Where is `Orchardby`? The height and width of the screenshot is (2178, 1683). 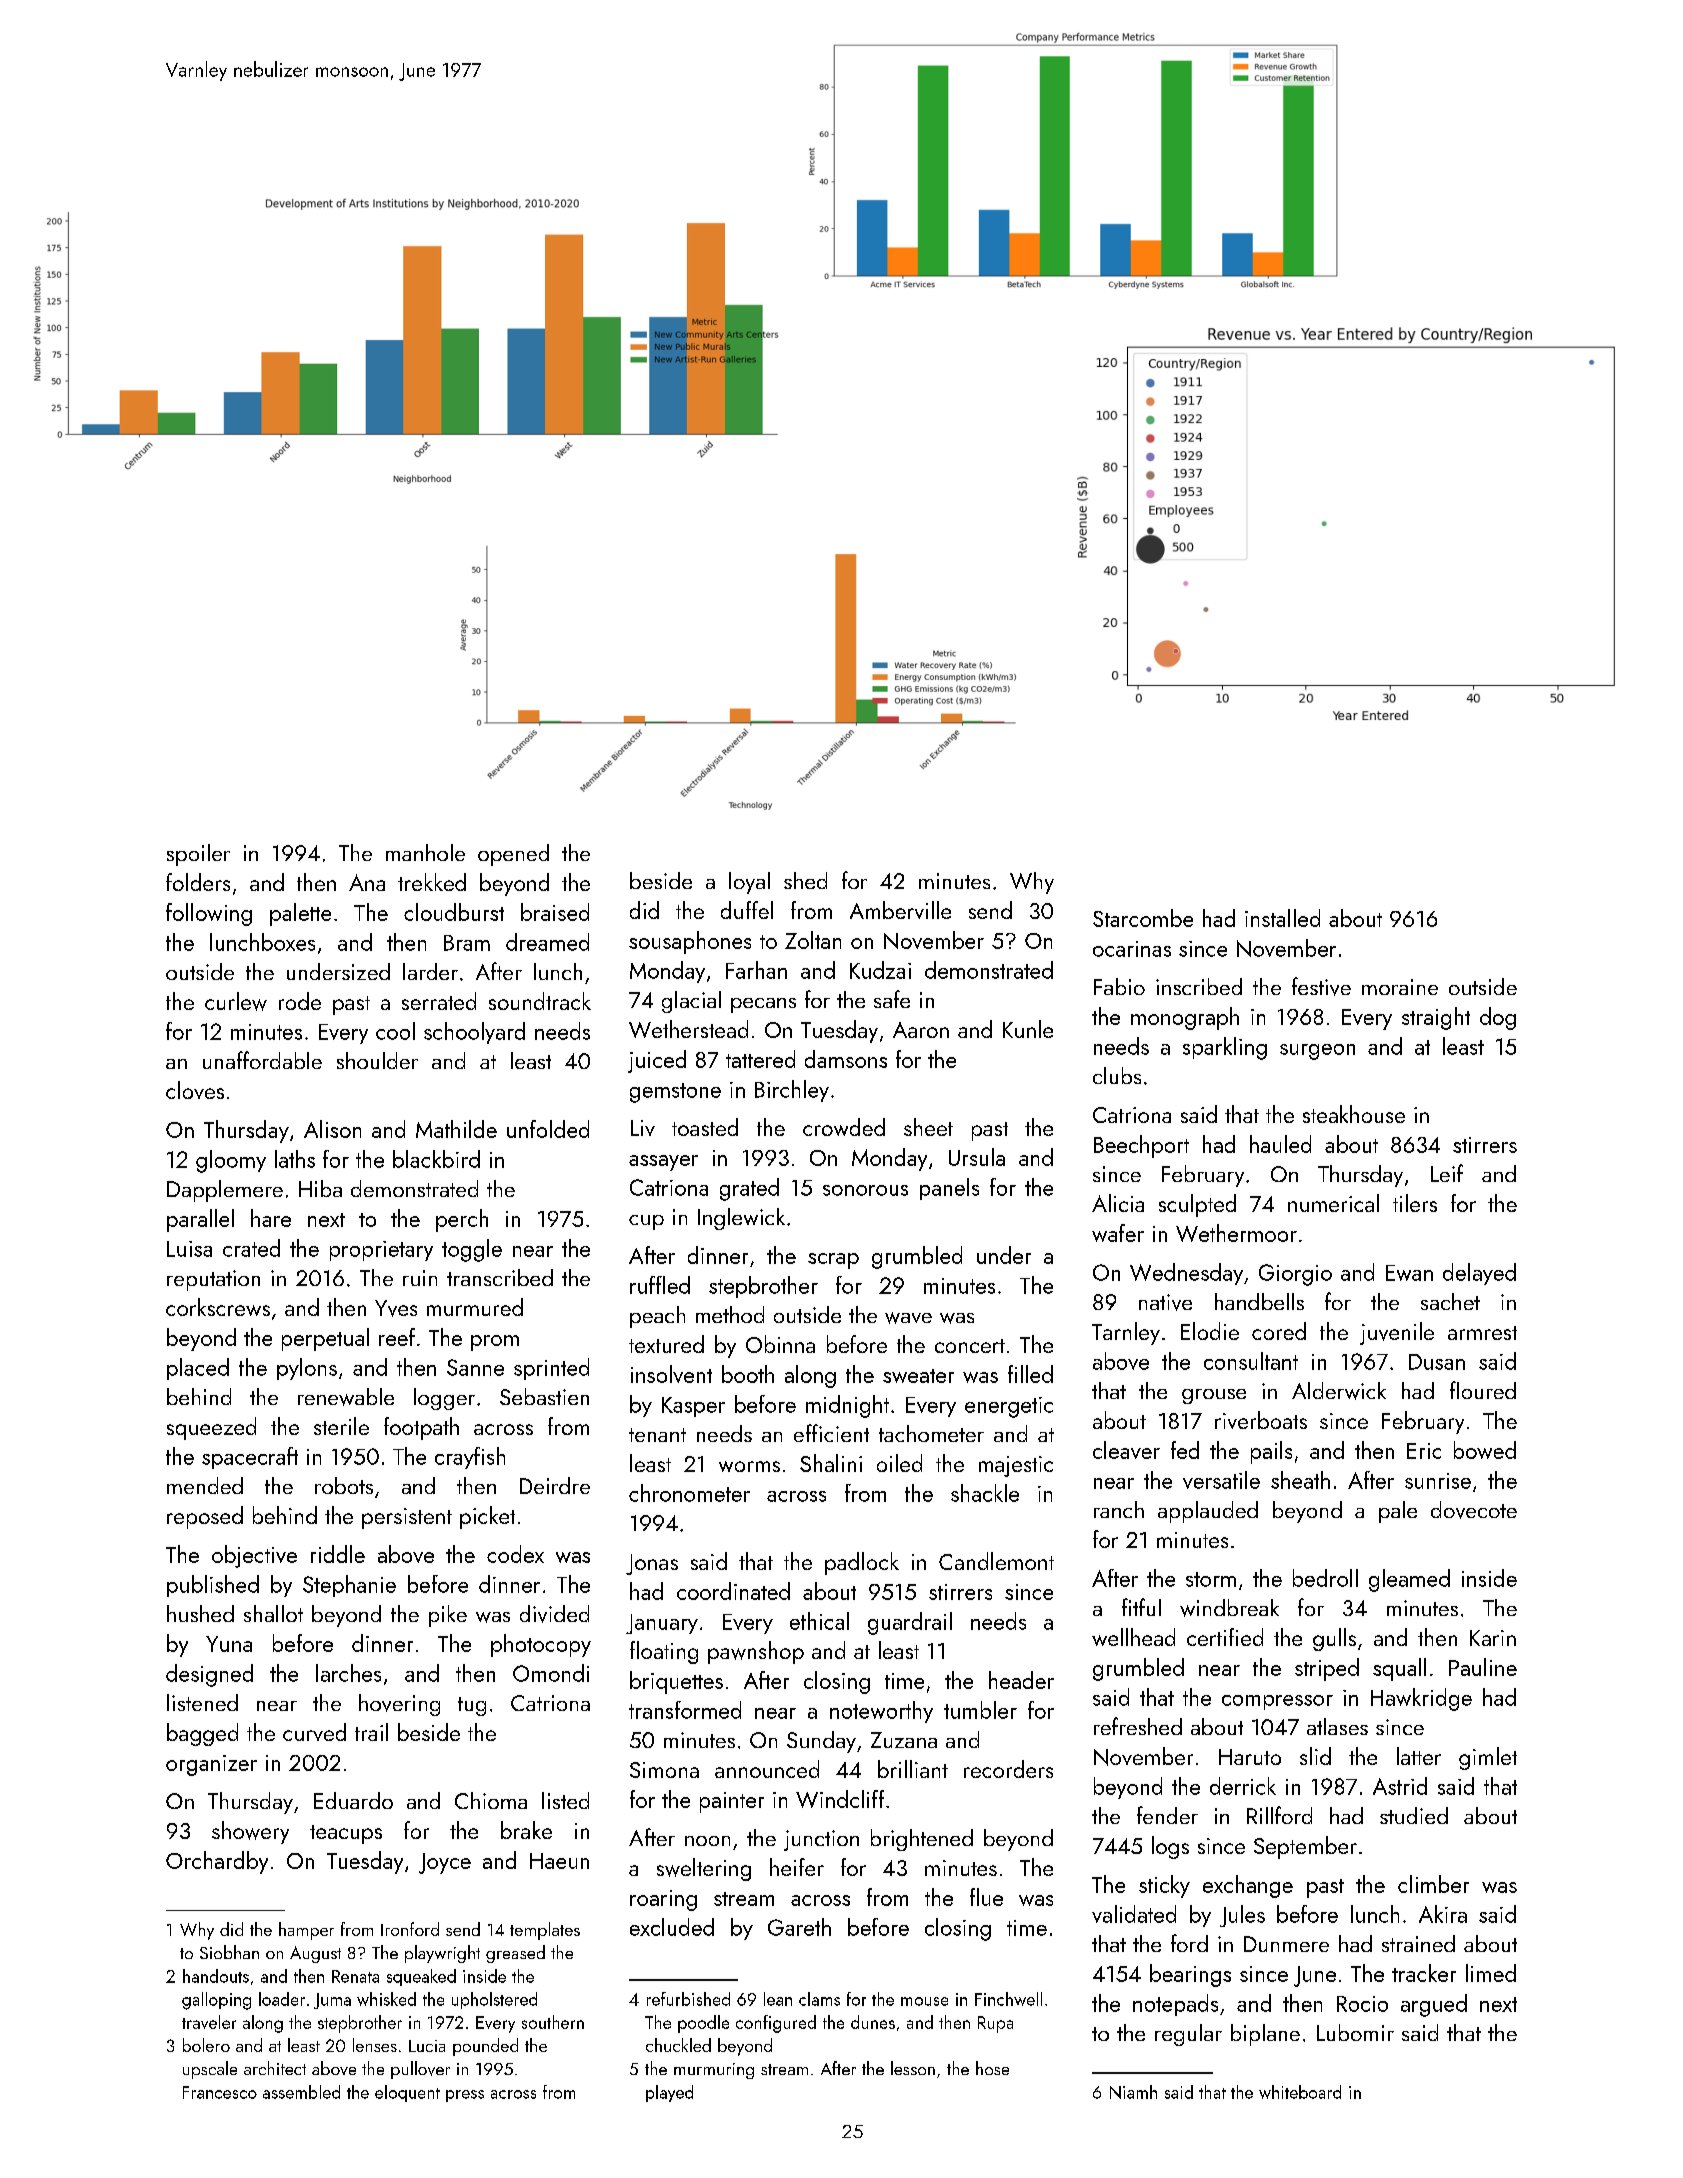 Orchardby is located at coordinates (217, 1862).
